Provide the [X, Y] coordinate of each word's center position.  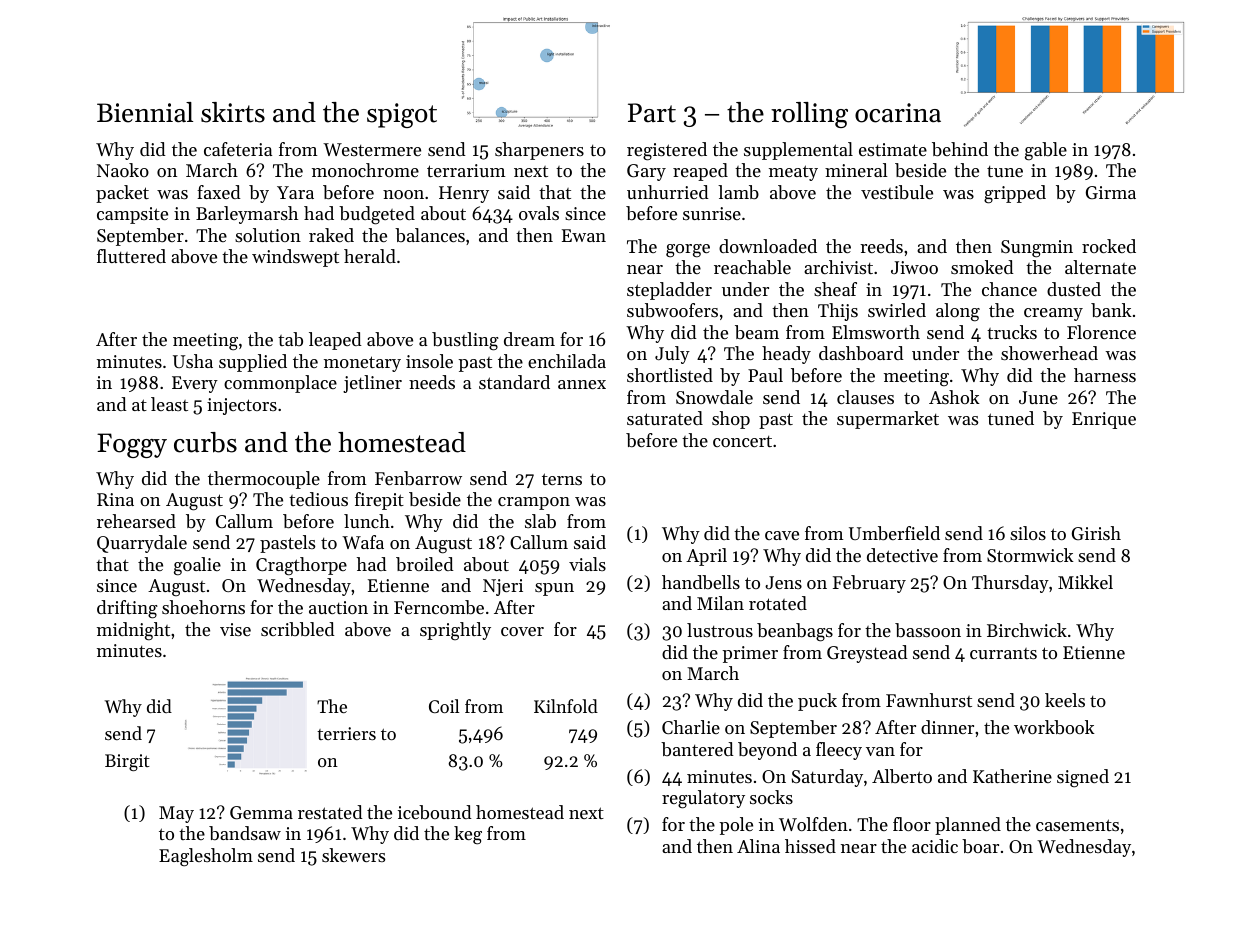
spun [554, 589]
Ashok [954, 397]
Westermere [372, 149]
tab [290, 339]
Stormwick [1030, 555]
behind [960, 149]
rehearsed [136, 521]
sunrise [712, 213]
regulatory [703, 799]
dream [529, 339]
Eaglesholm [206, 857]
